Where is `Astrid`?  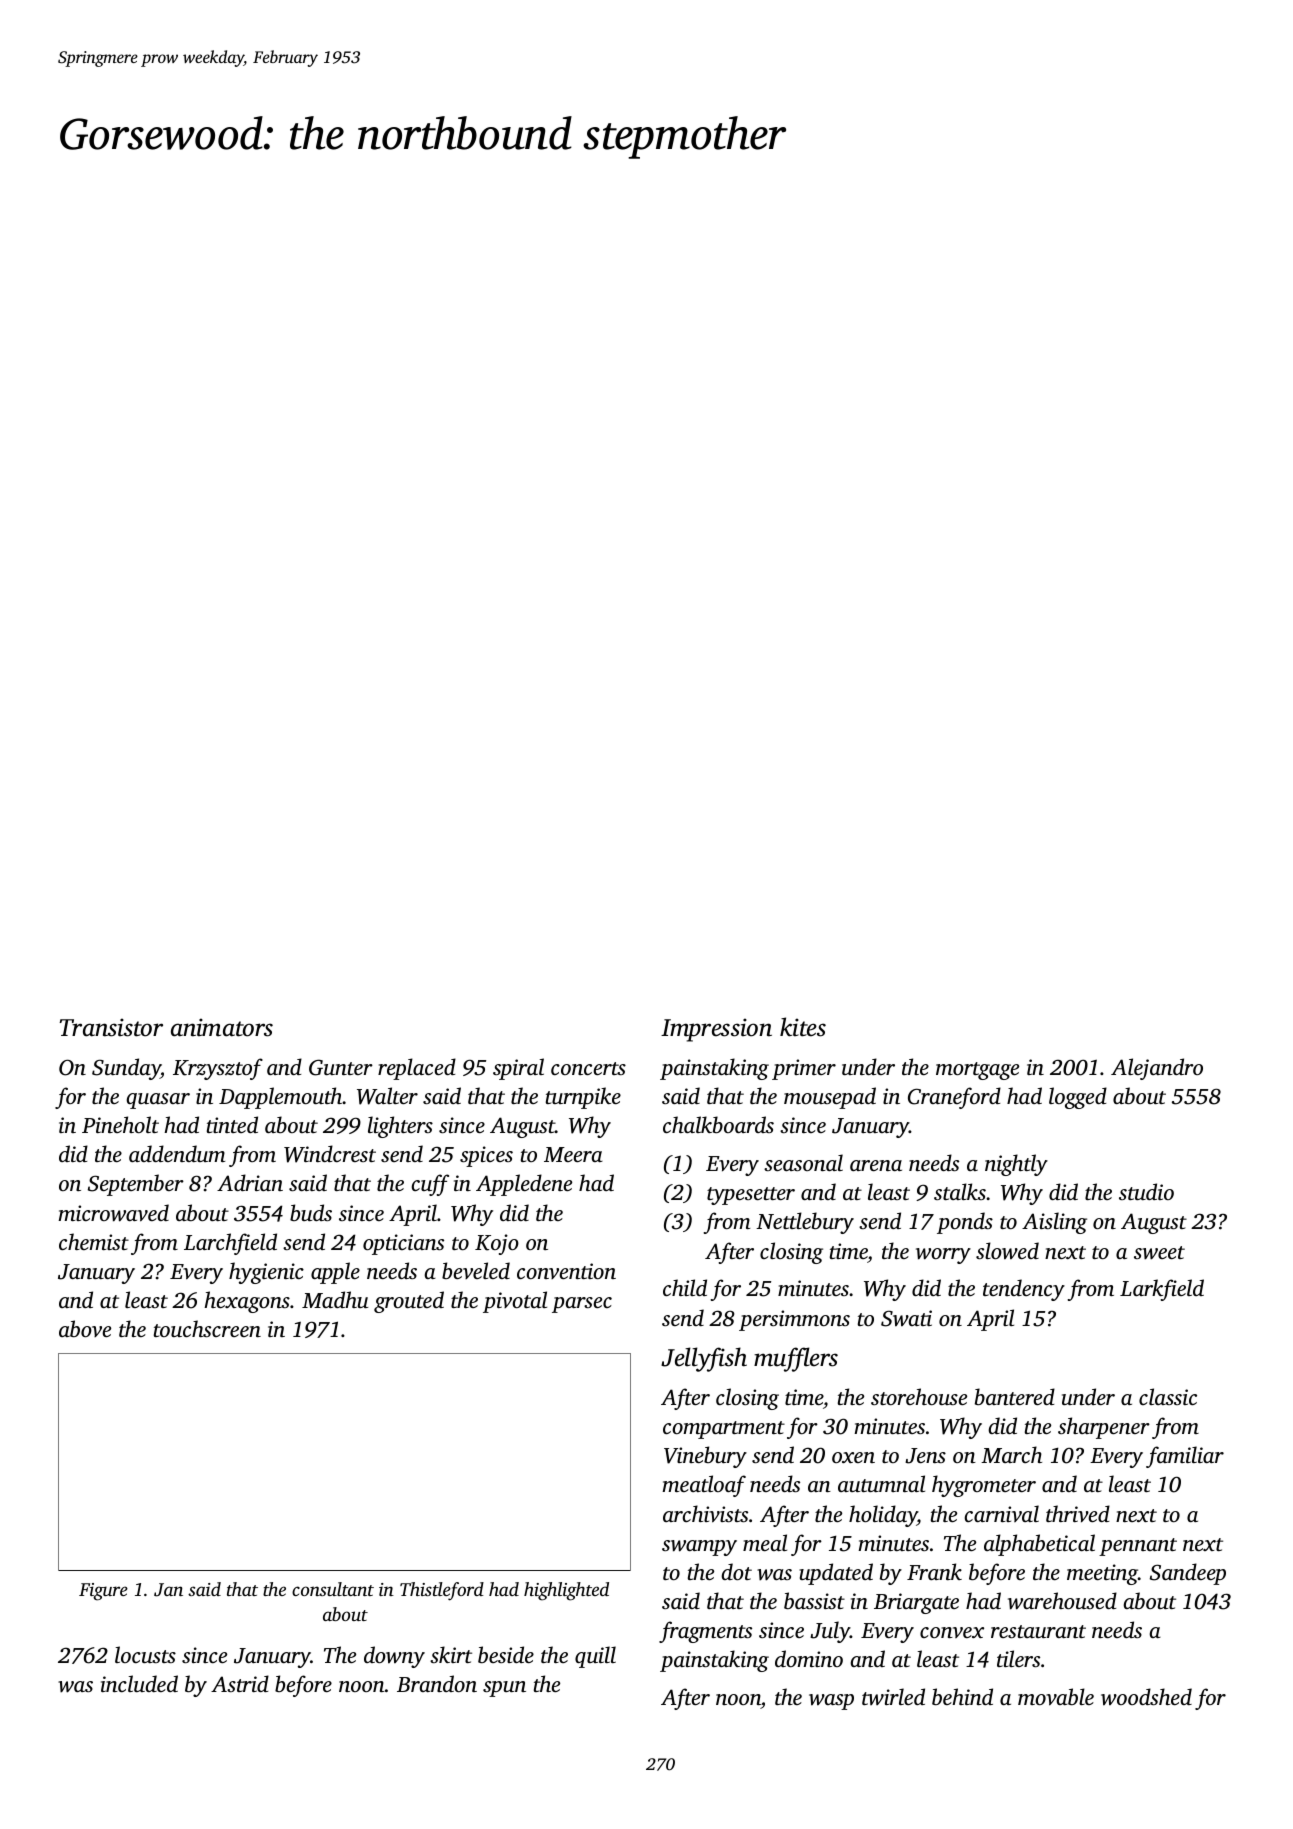 Astrid is located at coordinates (240, 1683).
